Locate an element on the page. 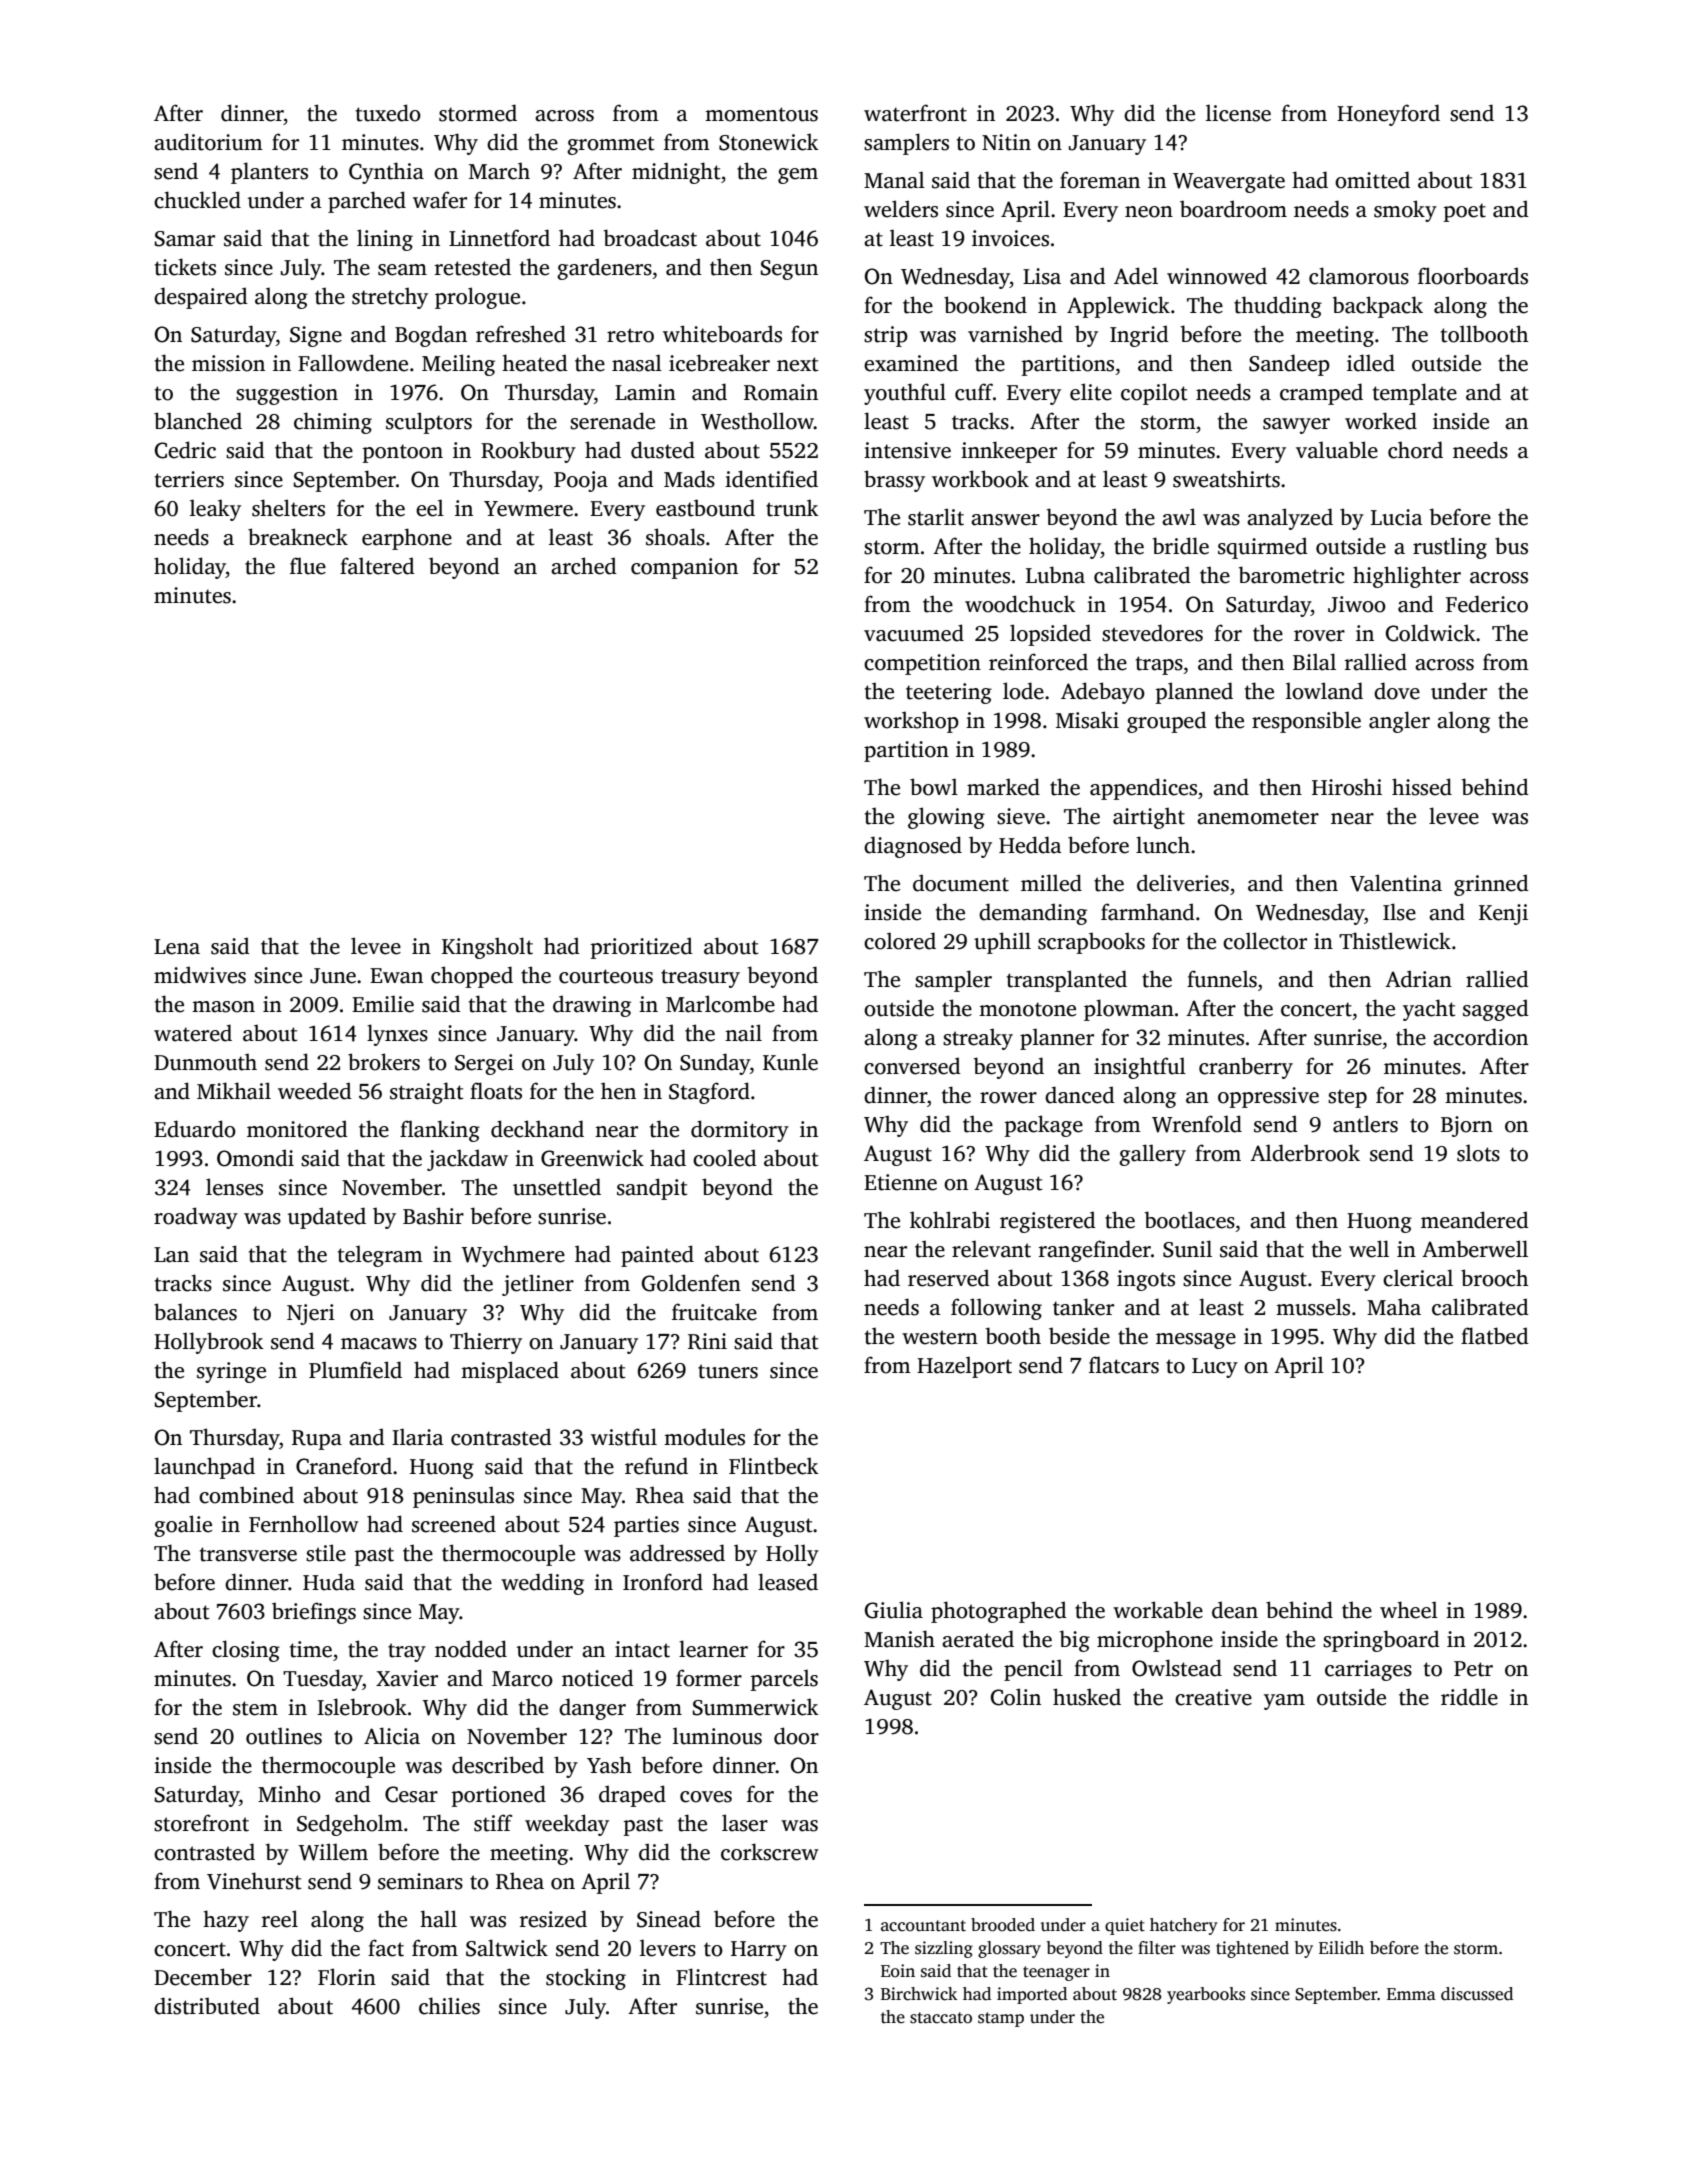  yearbooks is located at coordinates (1206, 1995).
